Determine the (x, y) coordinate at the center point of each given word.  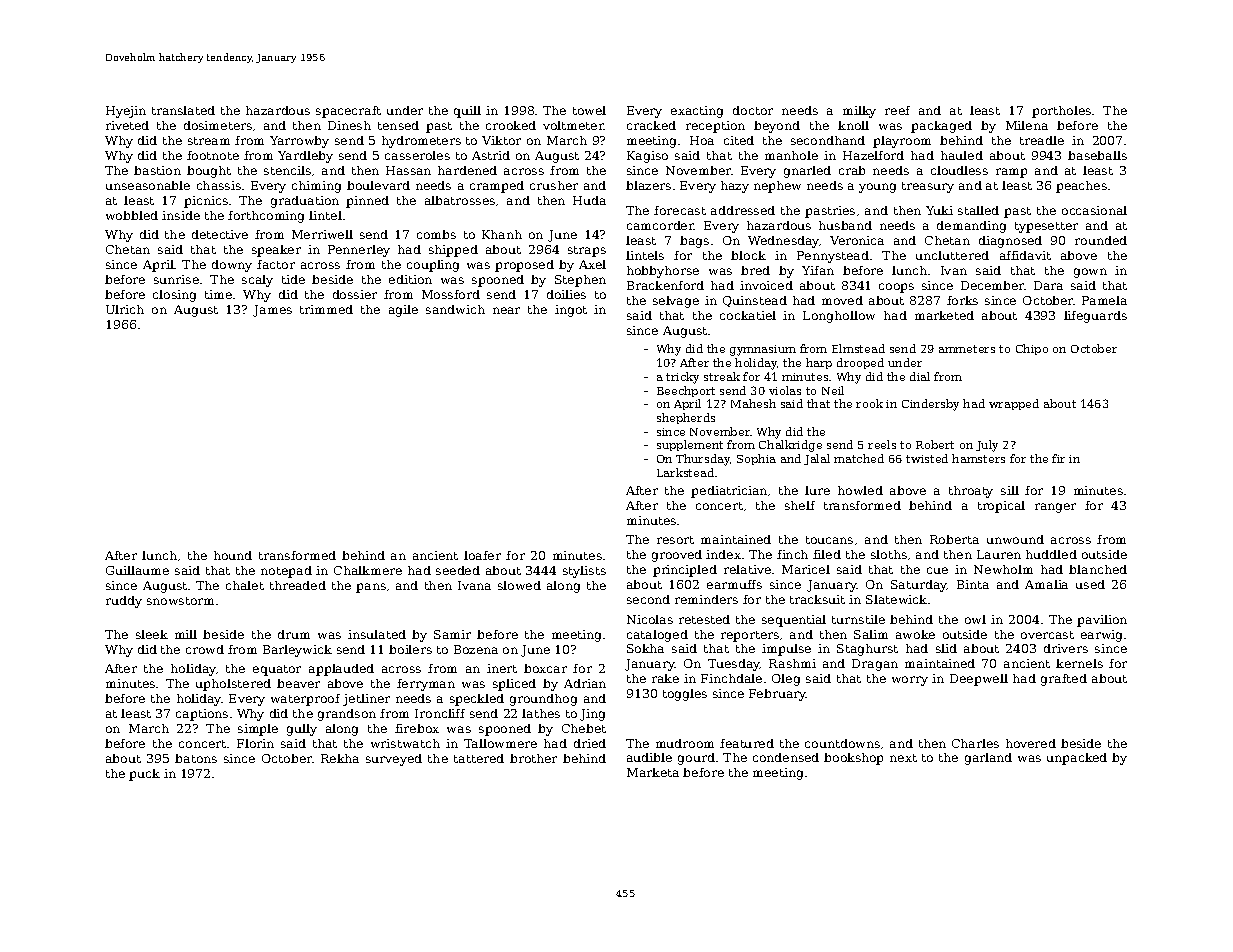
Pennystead (833, 257)
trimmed (326, 309)
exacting (697, 112)
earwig (1101, 636)
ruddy (124, 602)
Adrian (585, 683)
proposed (524, 266)
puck (144, 775)
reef (897, 110)
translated (183, 110)
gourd (696, 759)
